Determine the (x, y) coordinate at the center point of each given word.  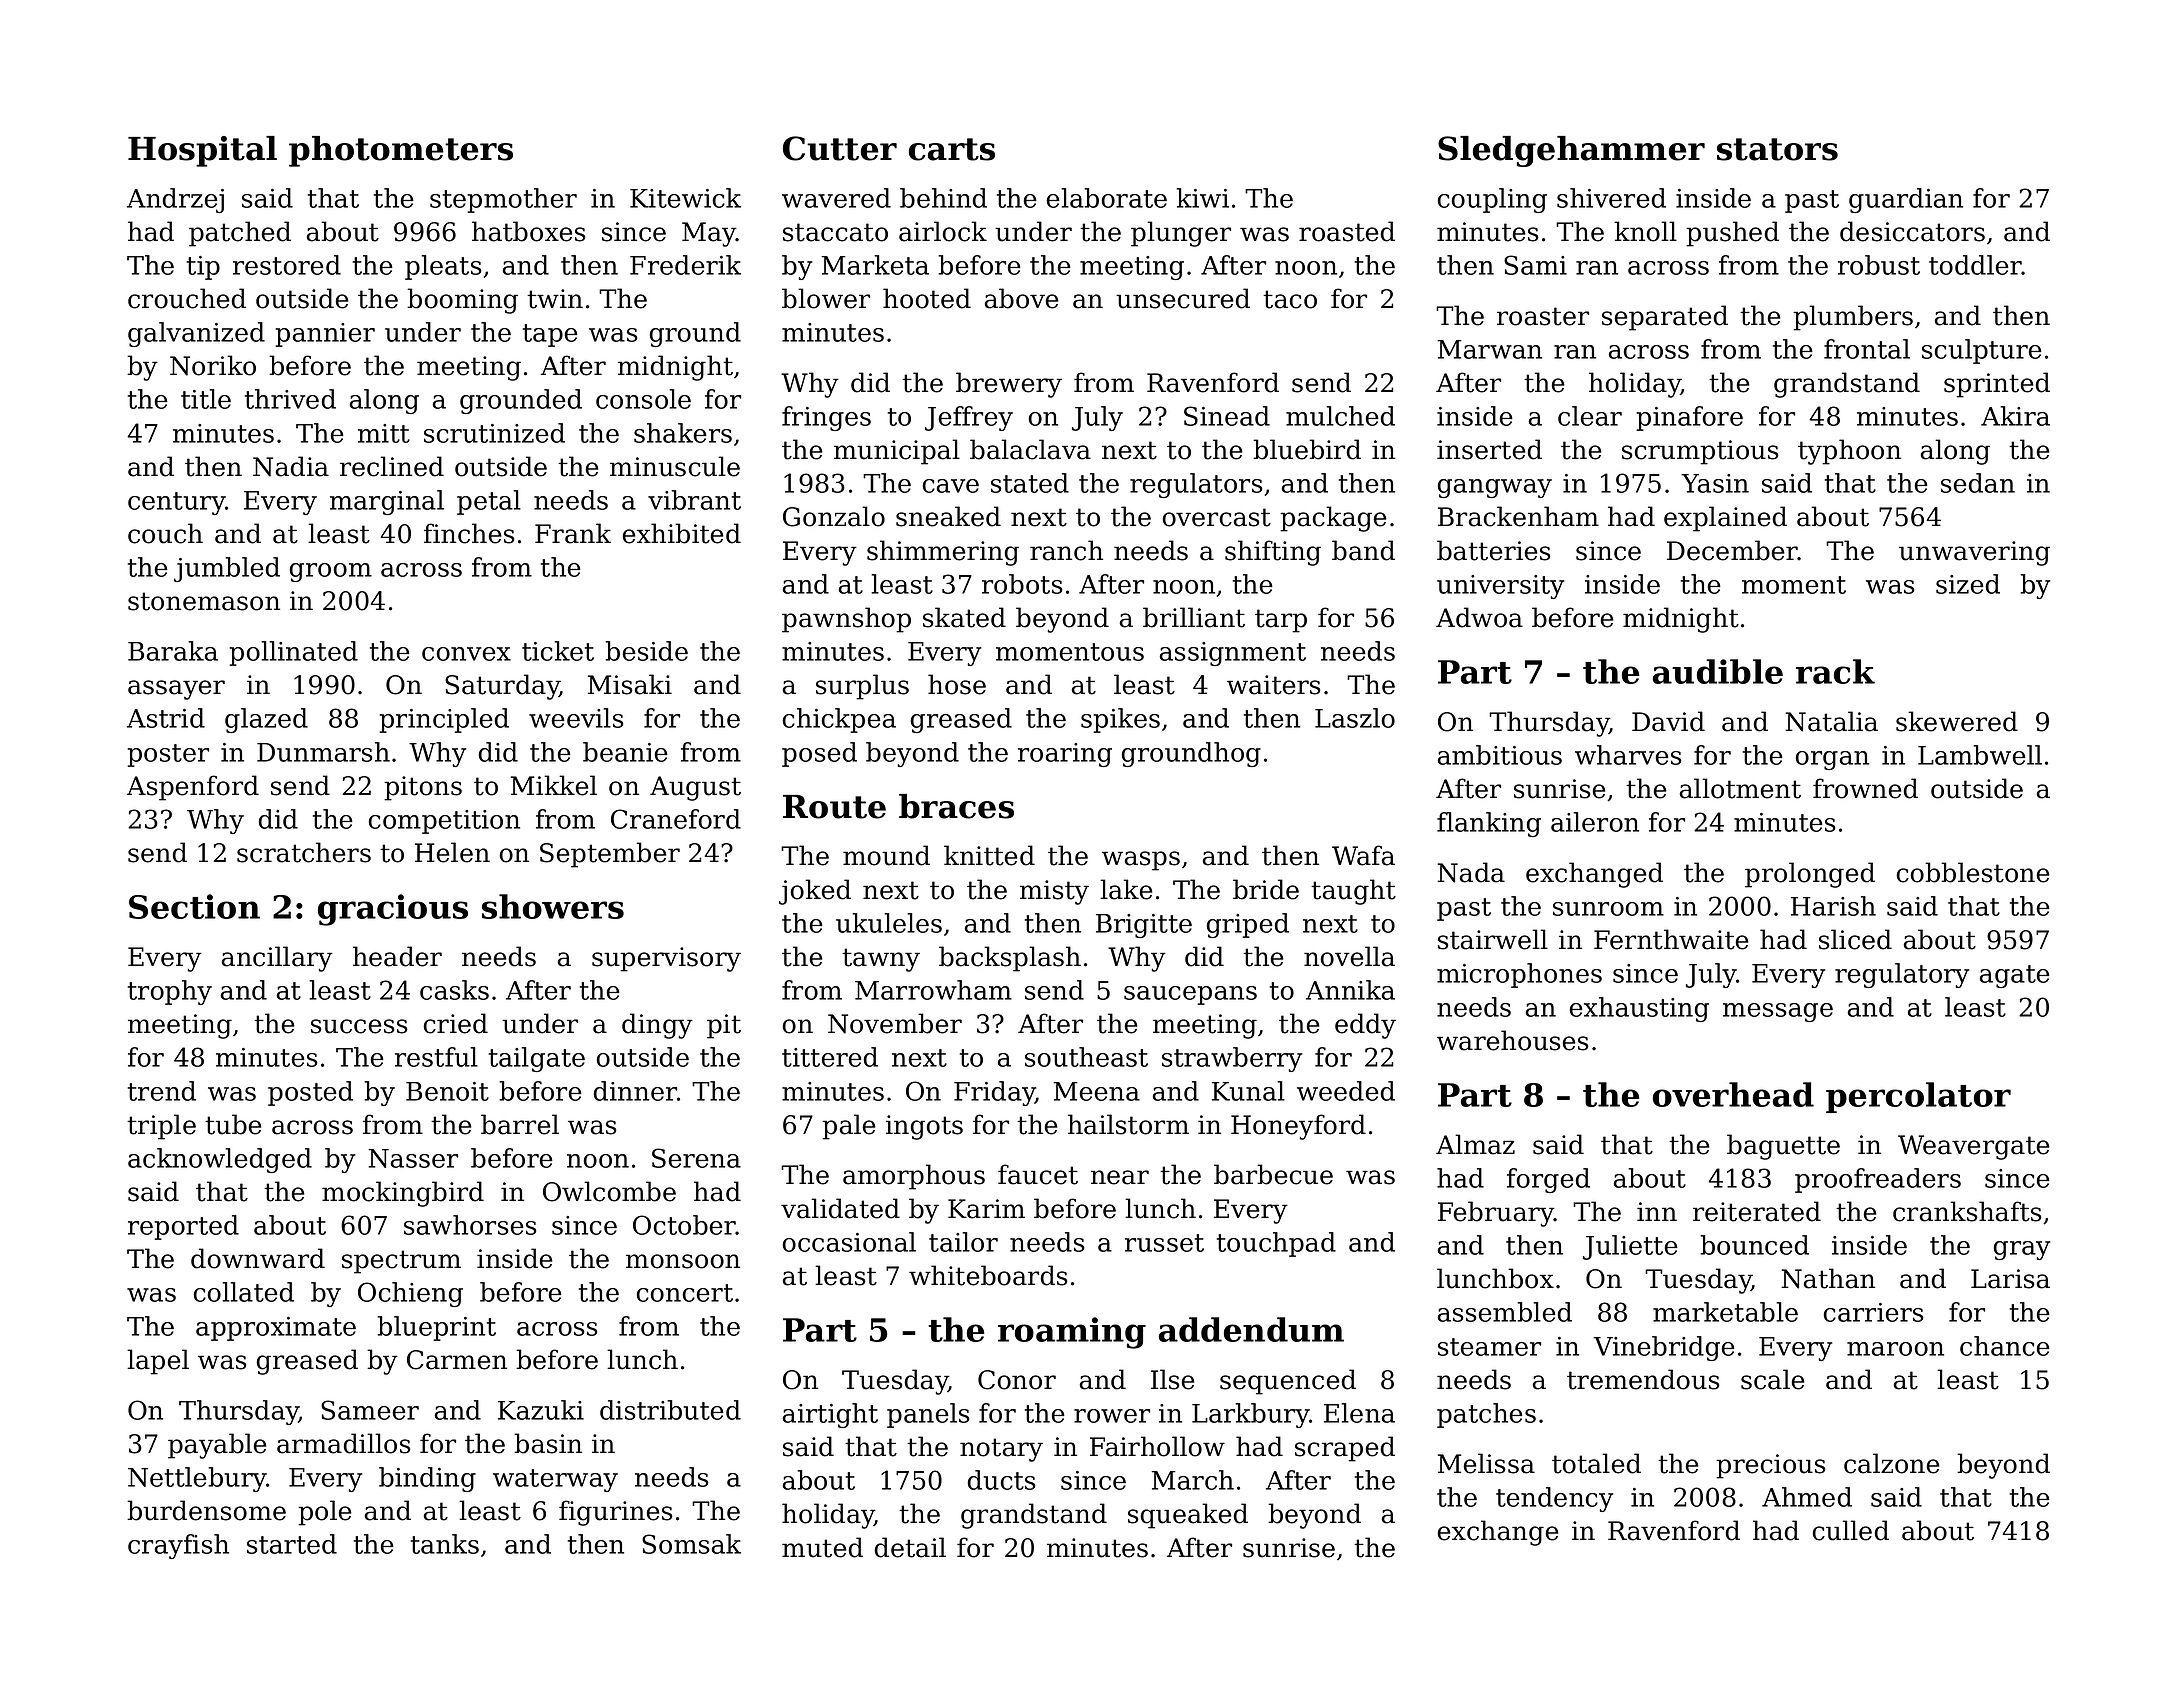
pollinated (294, 653)
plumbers (1853, 318)
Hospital (202, 151)
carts (952, 149)
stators (1777, 149)
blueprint (436, 1328)
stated (1030, 483)
